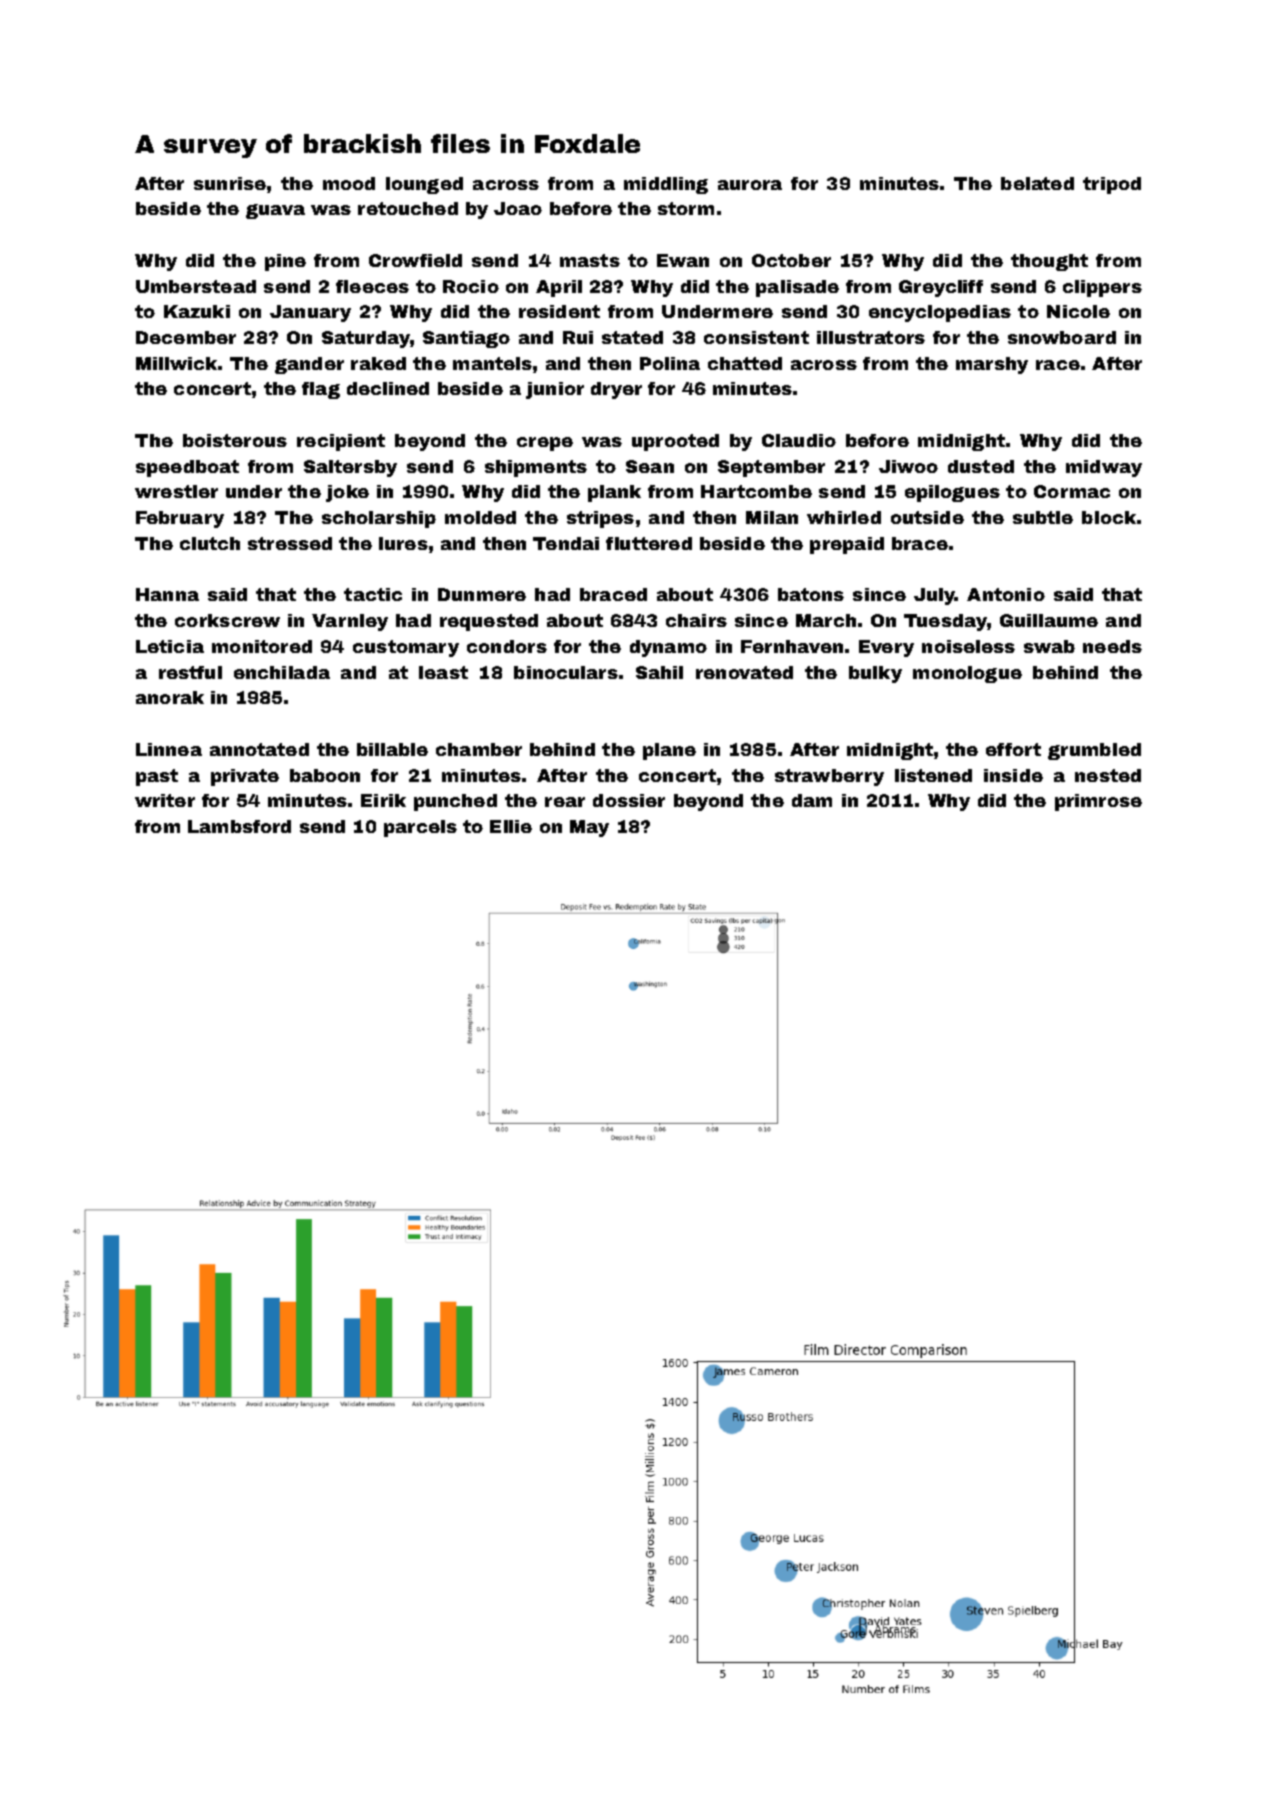 The height and width of the image is (1808, 1278). Describe the element at coordinates (349, 183) in the image. I see `mood` at that location.
